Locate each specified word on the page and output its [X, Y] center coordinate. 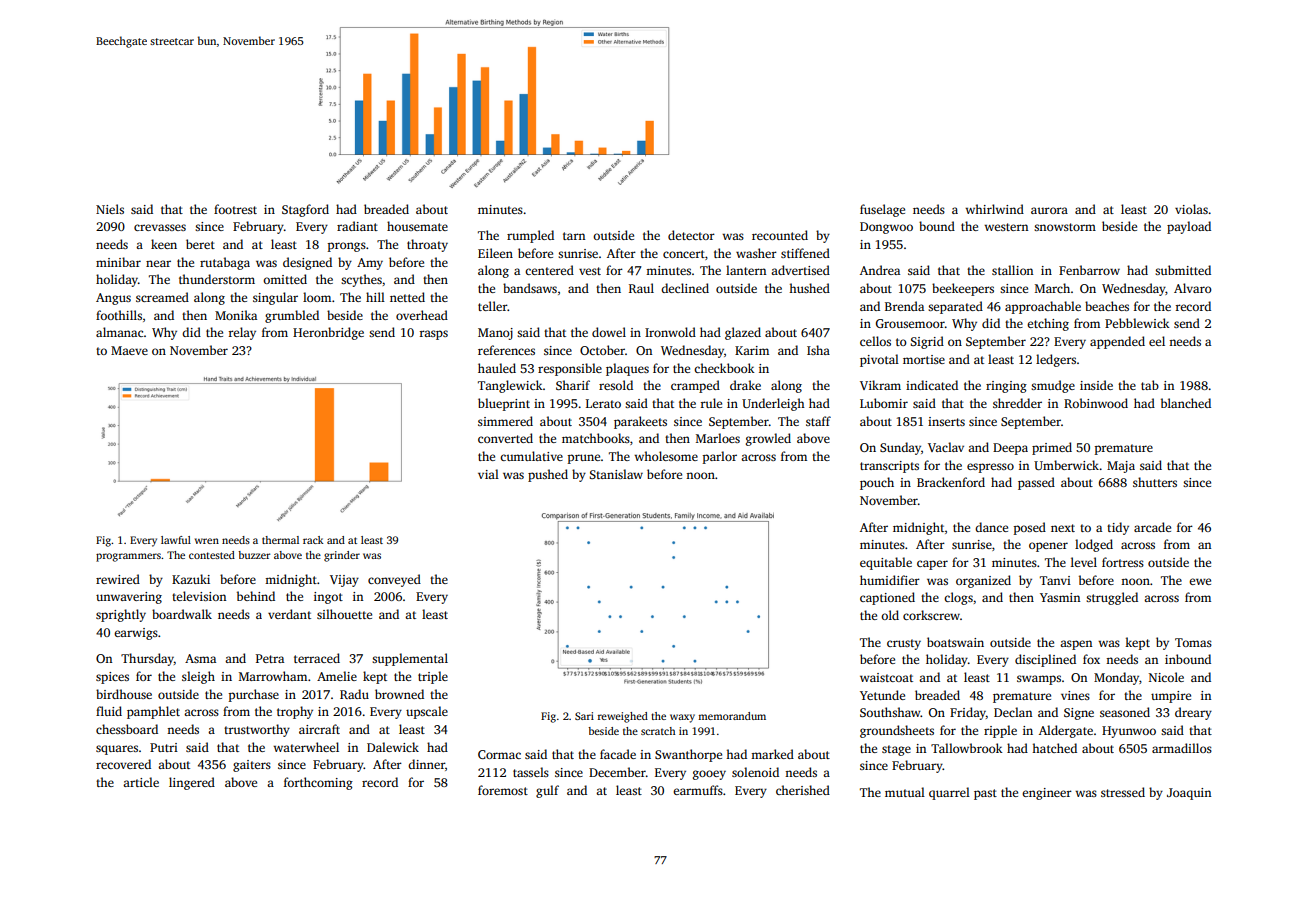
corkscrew [931, 615]
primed [1052, 448]
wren [207, 541]
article [141, 782]
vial [488, 474]
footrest [235, 209]
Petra [270, 658]
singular [275, 298]
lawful [176, 540]
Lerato [603, 403]
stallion [1012, 270]
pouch [877, 483]
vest [590, 271]
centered [549, 270]
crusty [904, 644]
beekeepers [963, 289]
